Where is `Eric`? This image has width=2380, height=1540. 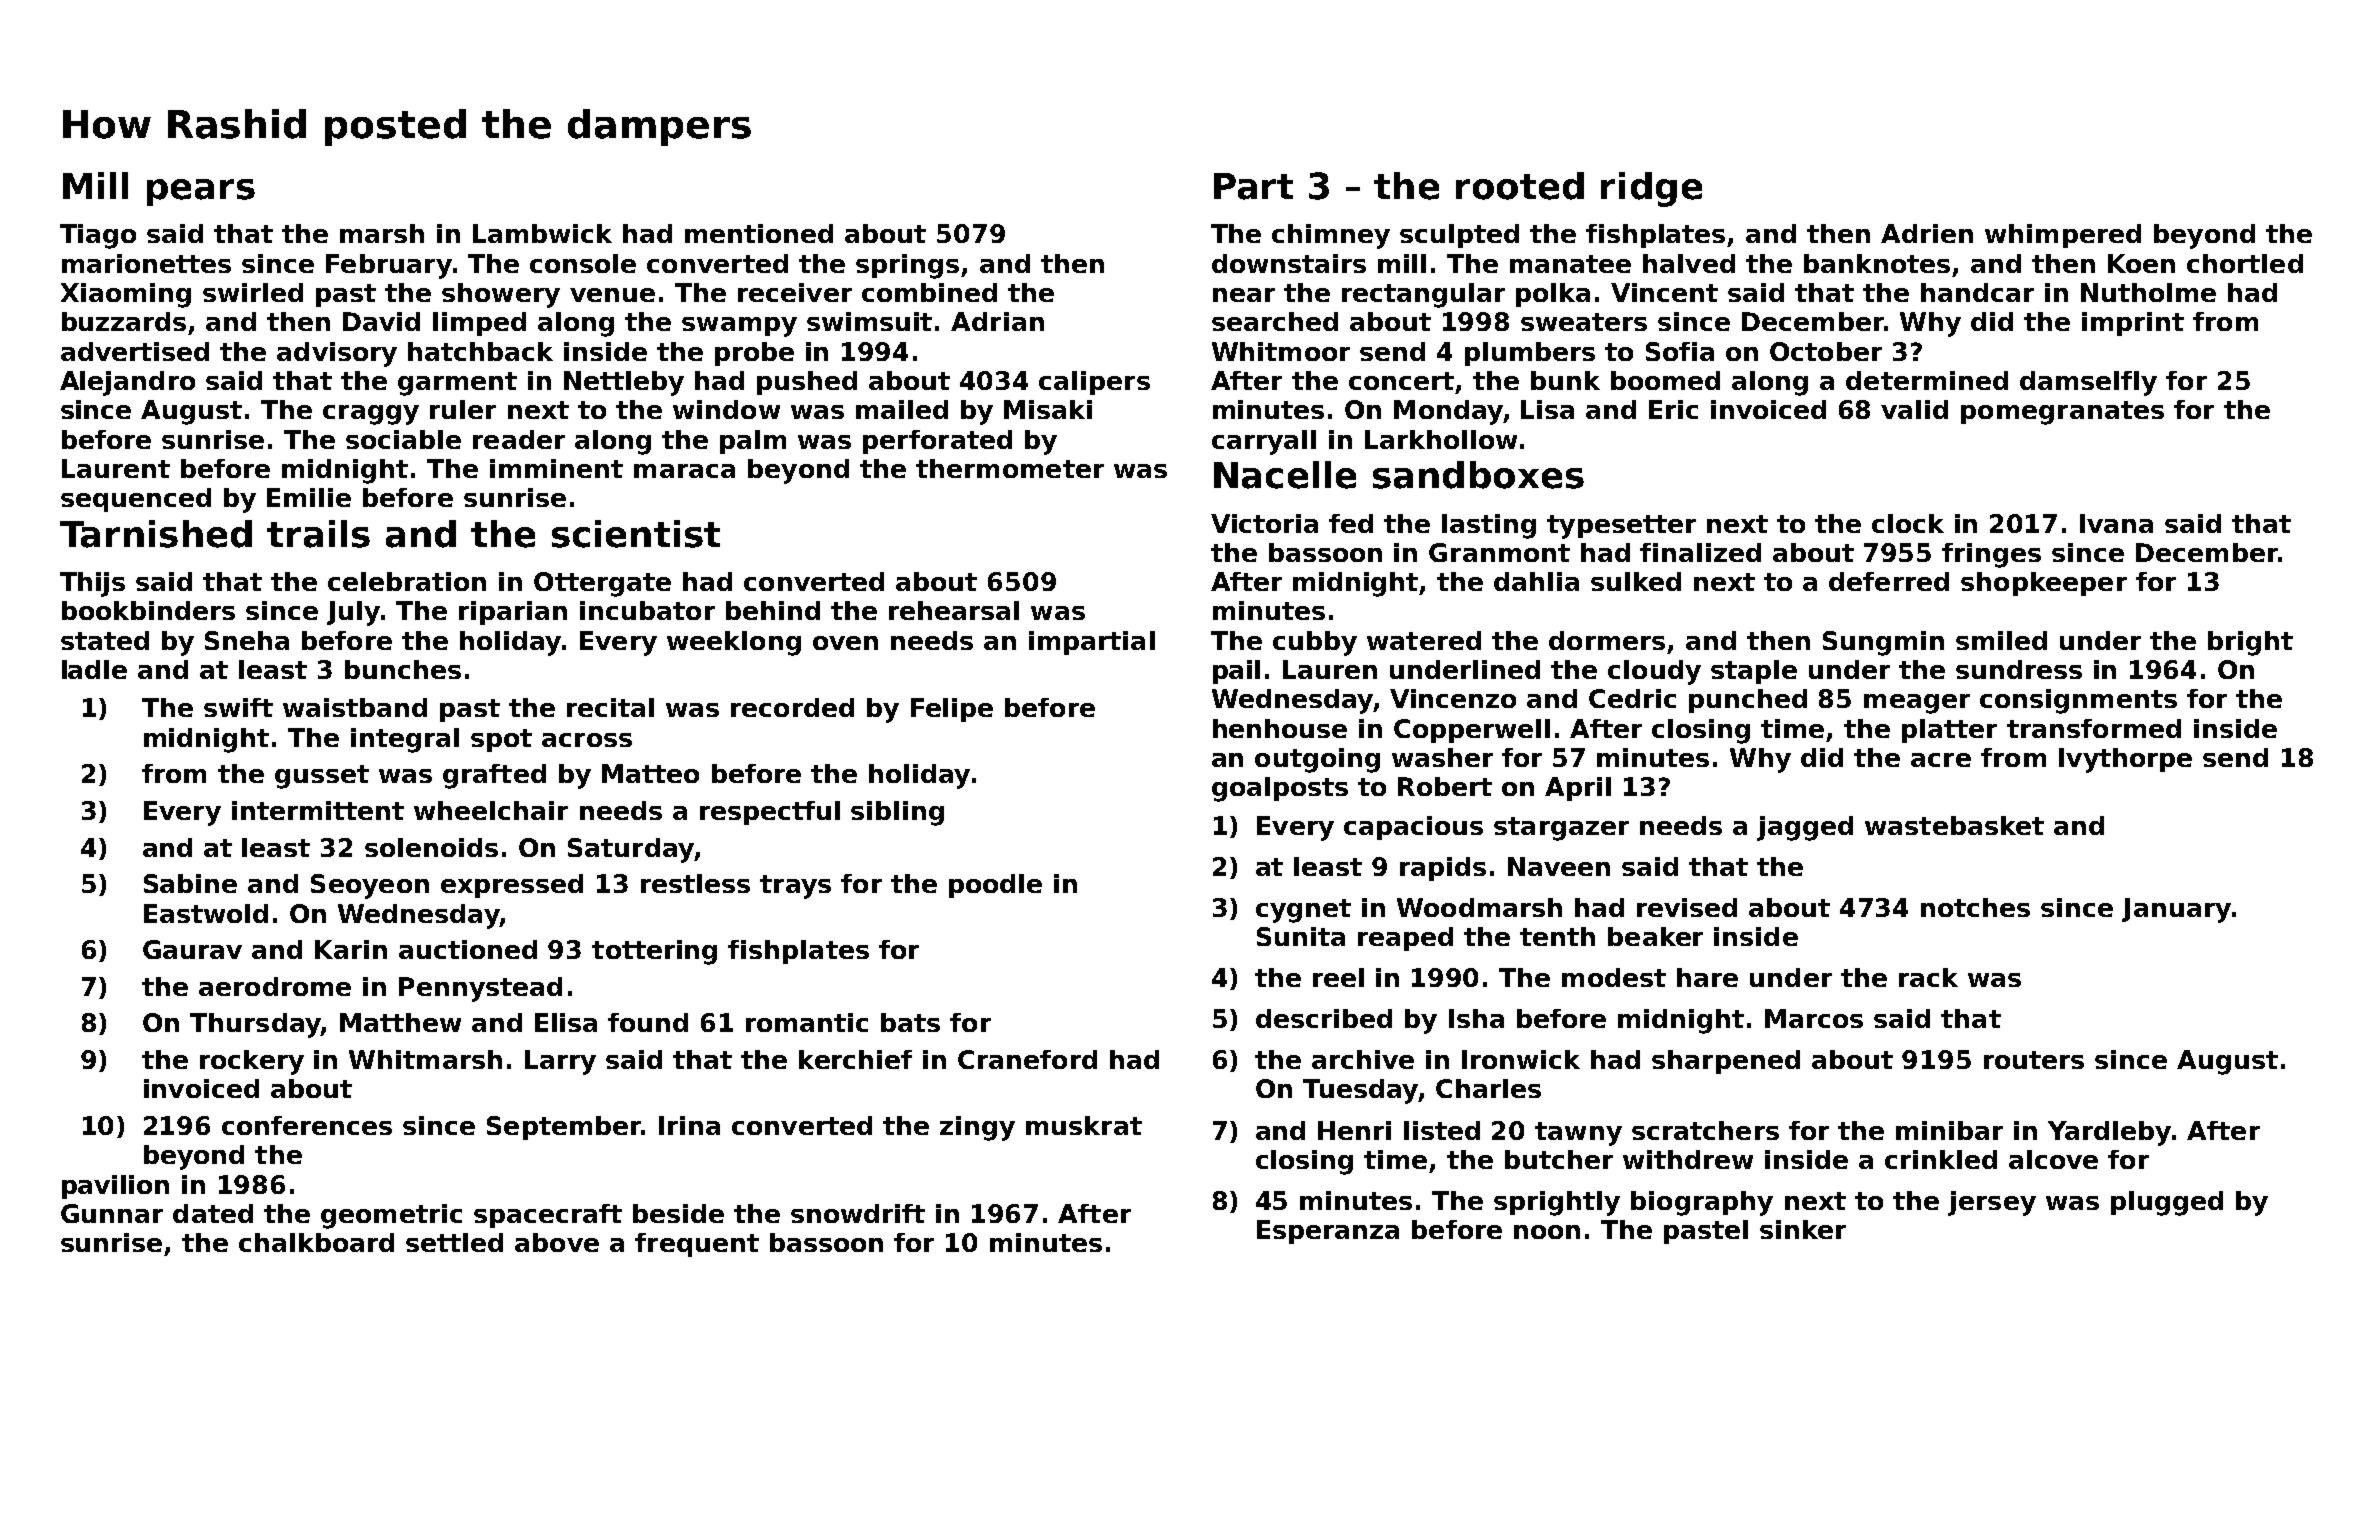
Eric is located at coordinates (1673, 409).
